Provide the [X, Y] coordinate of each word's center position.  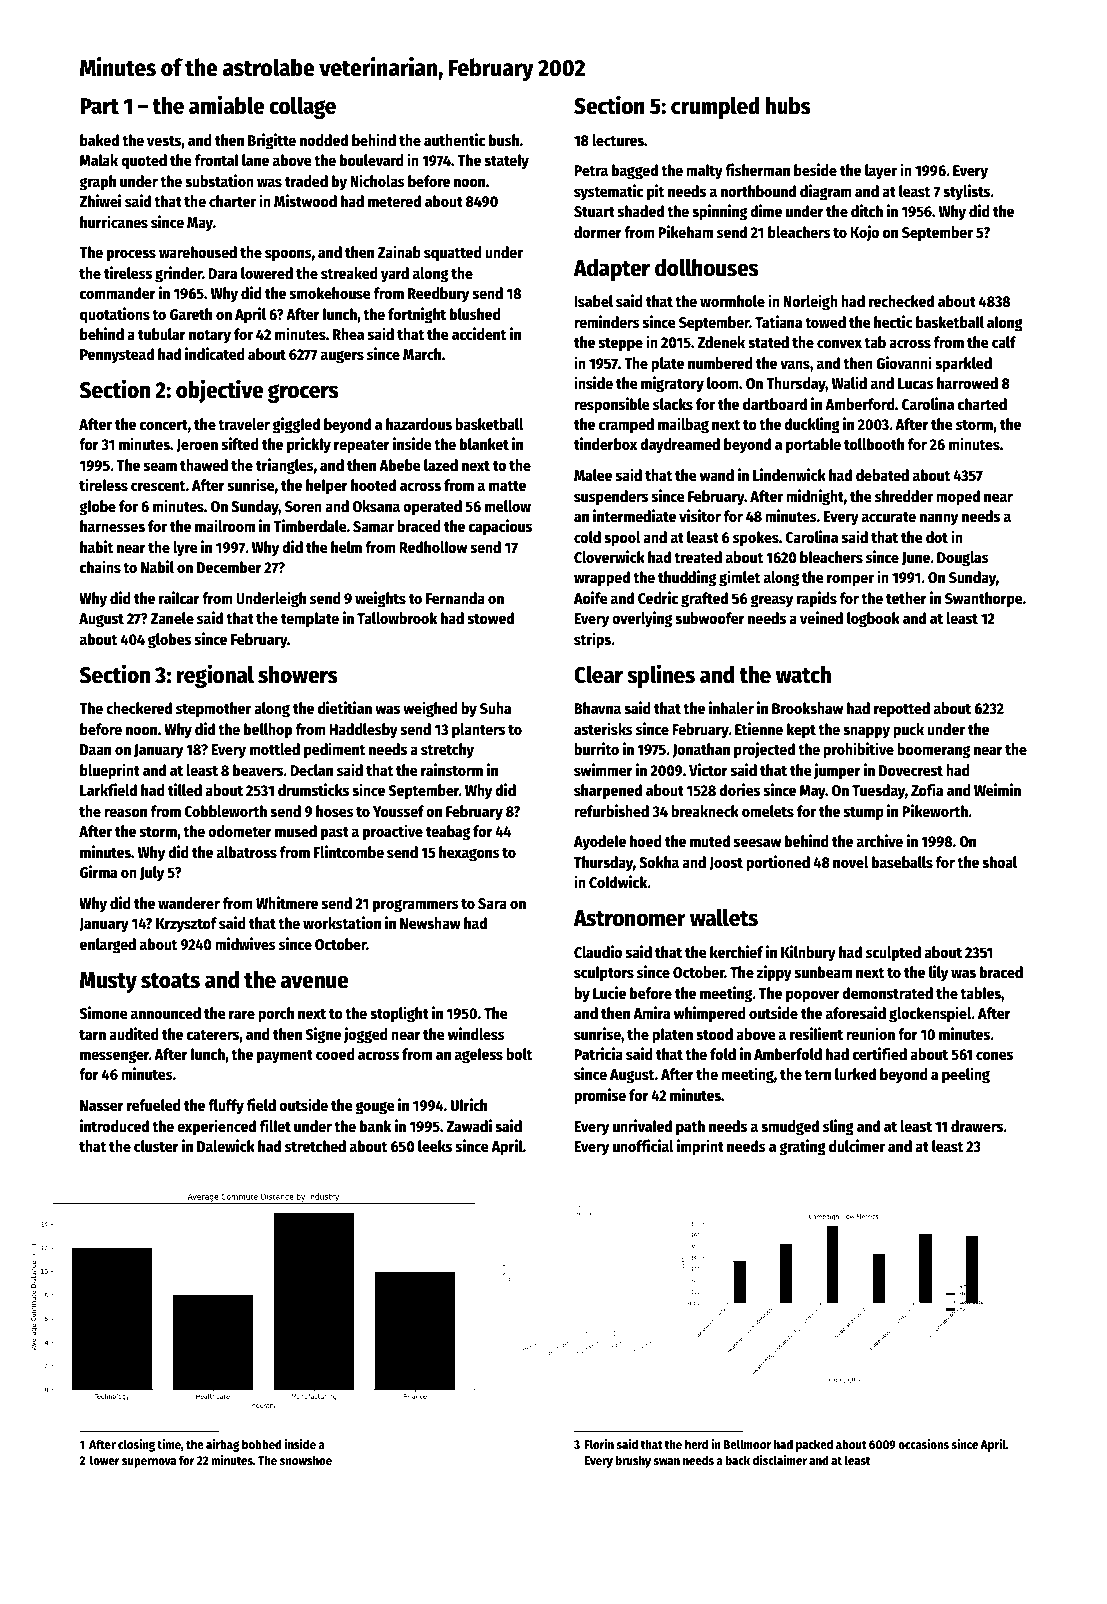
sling [838, 1127]
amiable [226, 105]
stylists [966, 192]
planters [478, 731]
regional [215, 676]
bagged [635, 172]
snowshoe [306, 1460]
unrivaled [642, 1125]
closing [136, 1445]
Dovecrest [911, 770]
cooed [335, 1054]
